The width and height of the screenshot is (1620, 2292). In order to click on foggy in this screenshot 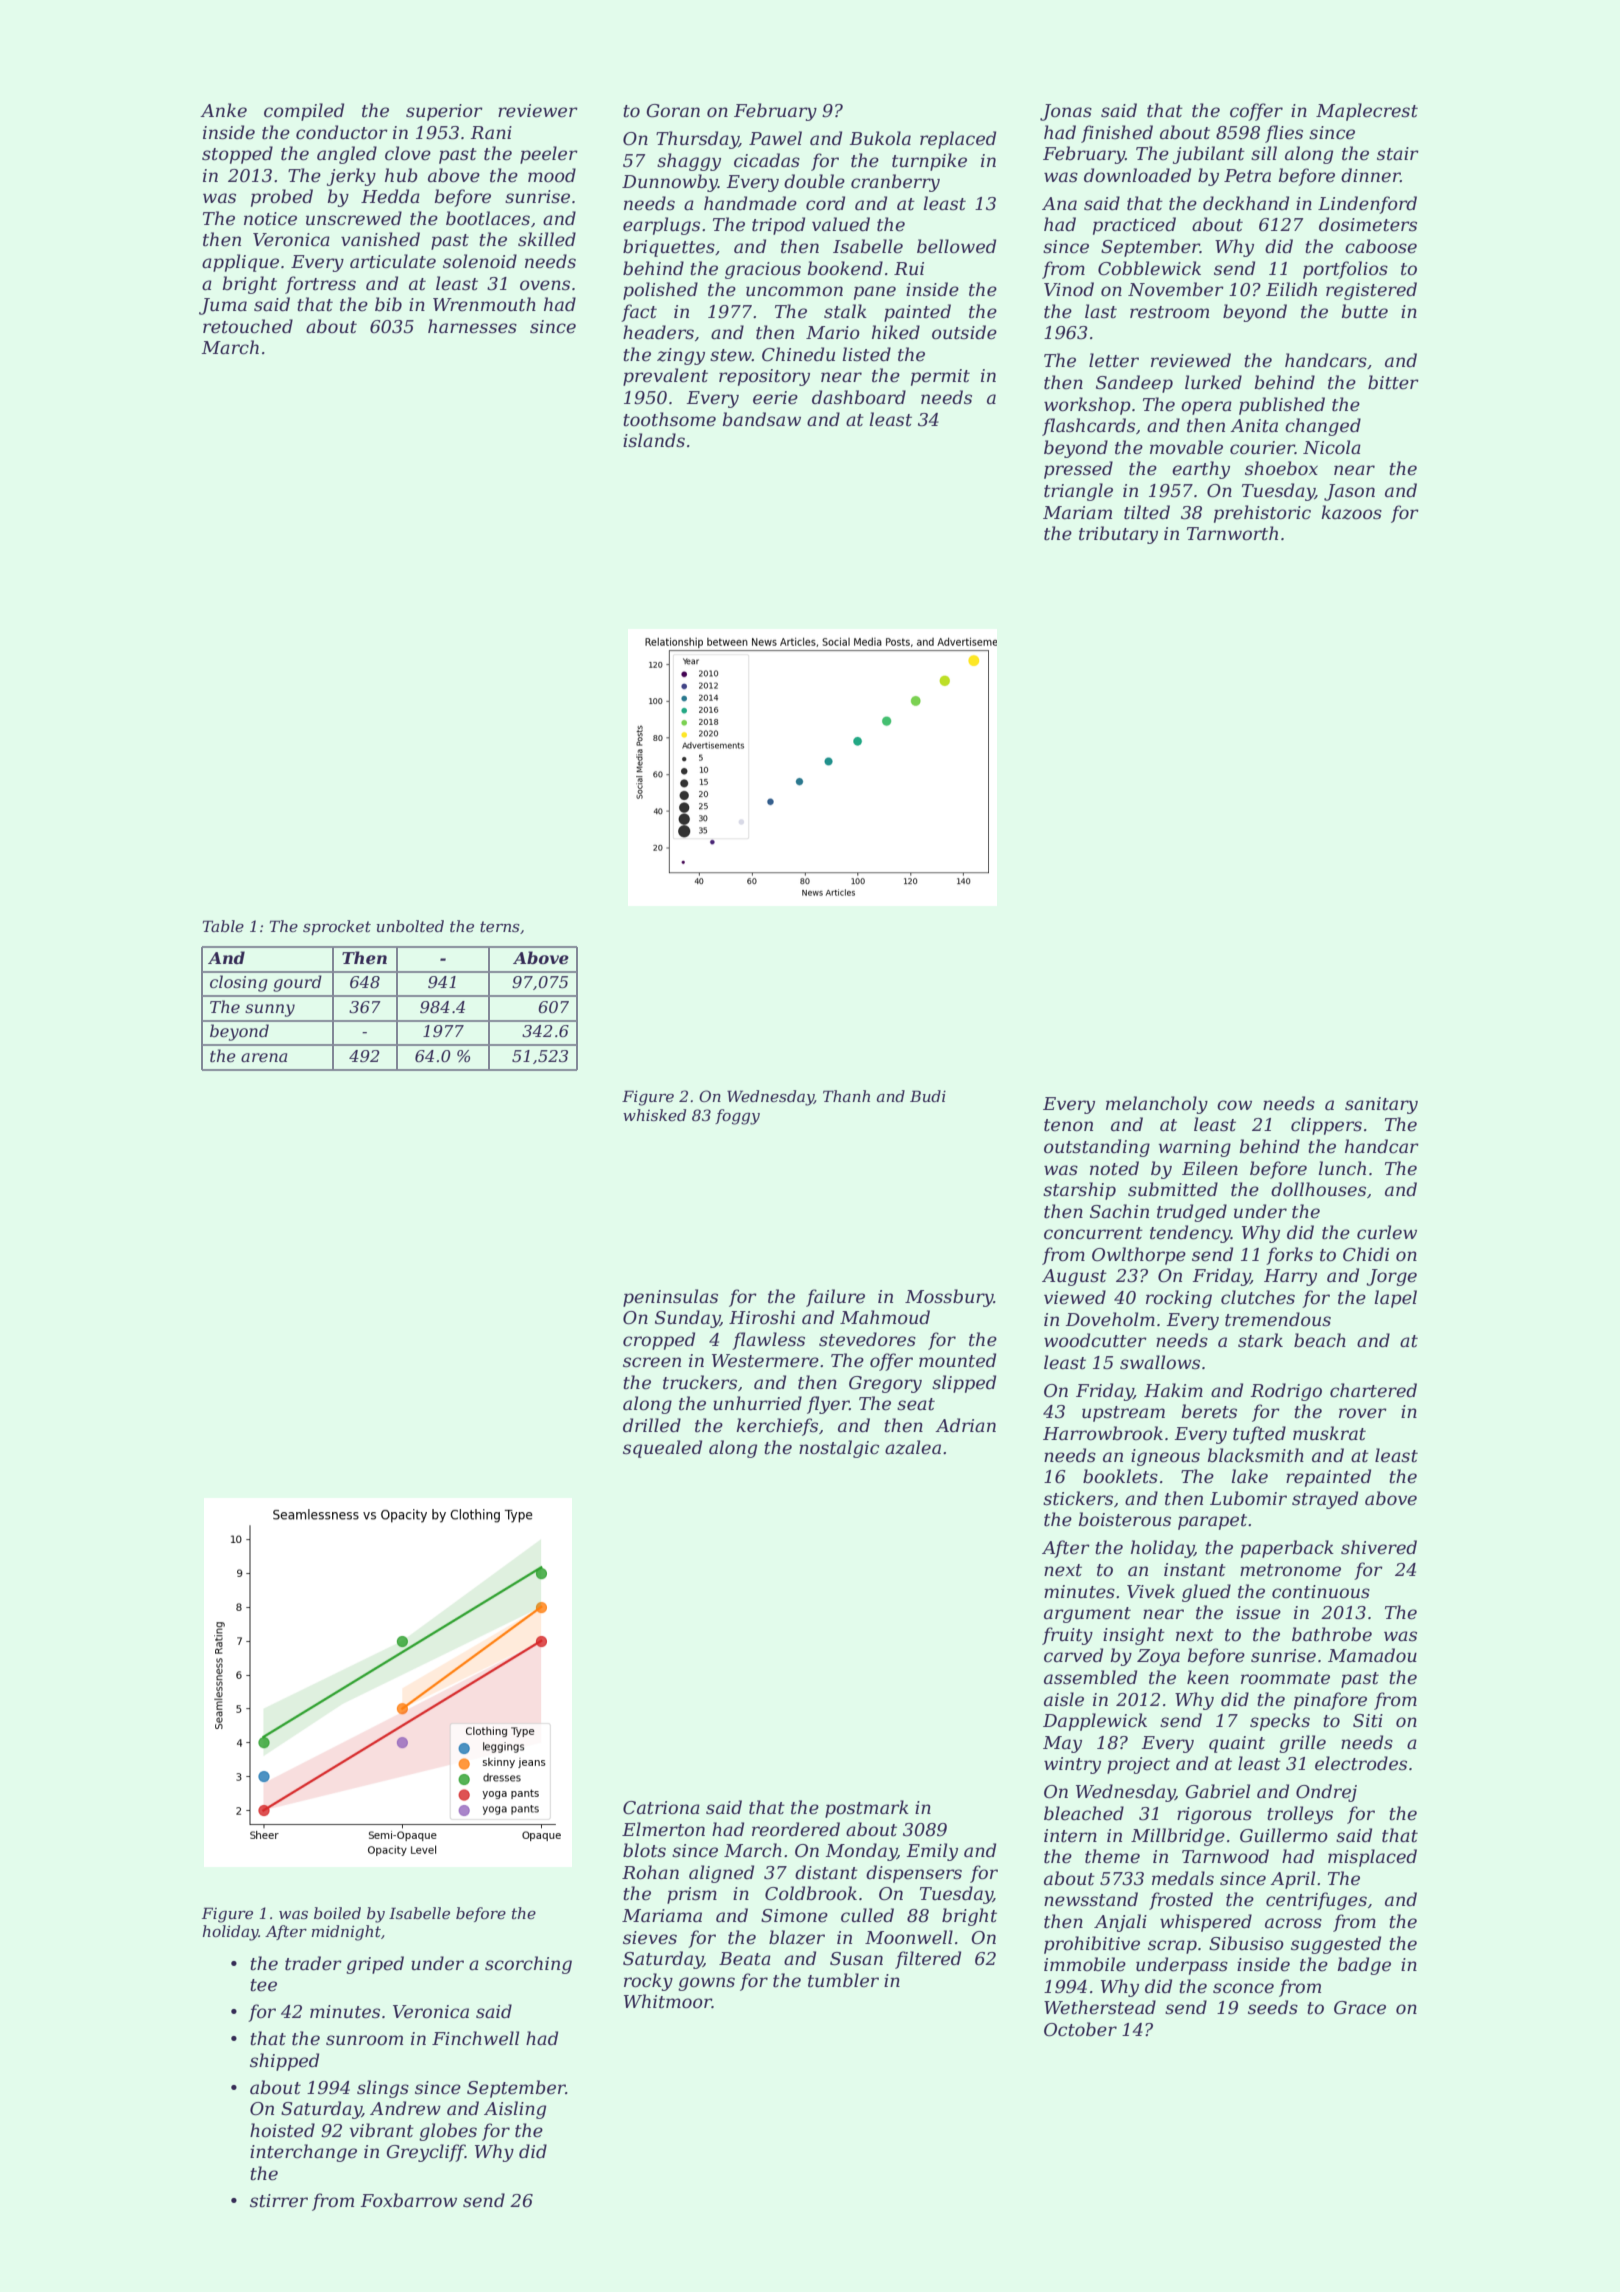, I will do `click(737, 1117)`.
